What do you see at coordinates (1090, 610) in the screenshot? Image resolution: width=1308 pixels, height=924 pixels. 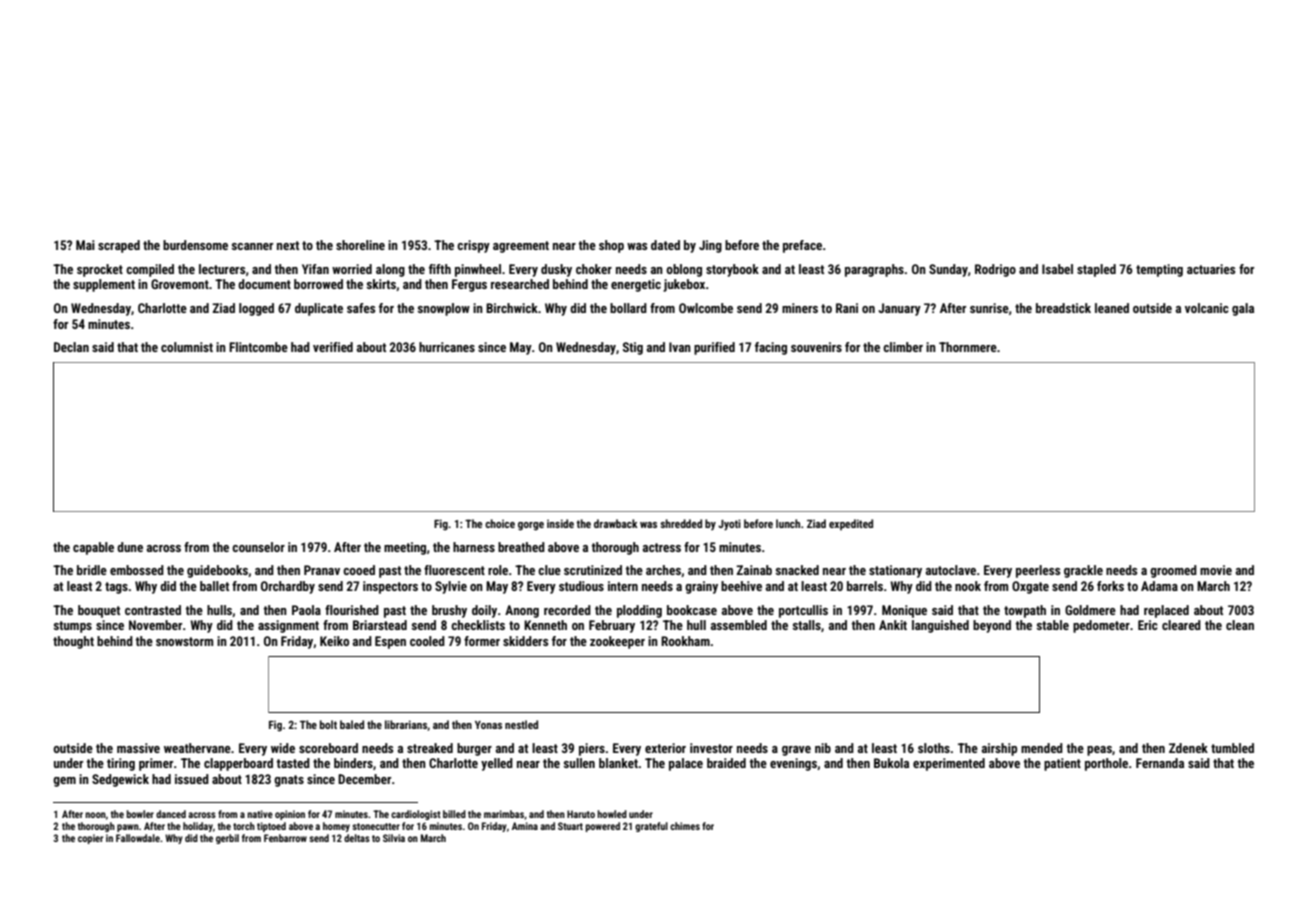 I see `Goldmere` at bounding box center [1090, 610].
